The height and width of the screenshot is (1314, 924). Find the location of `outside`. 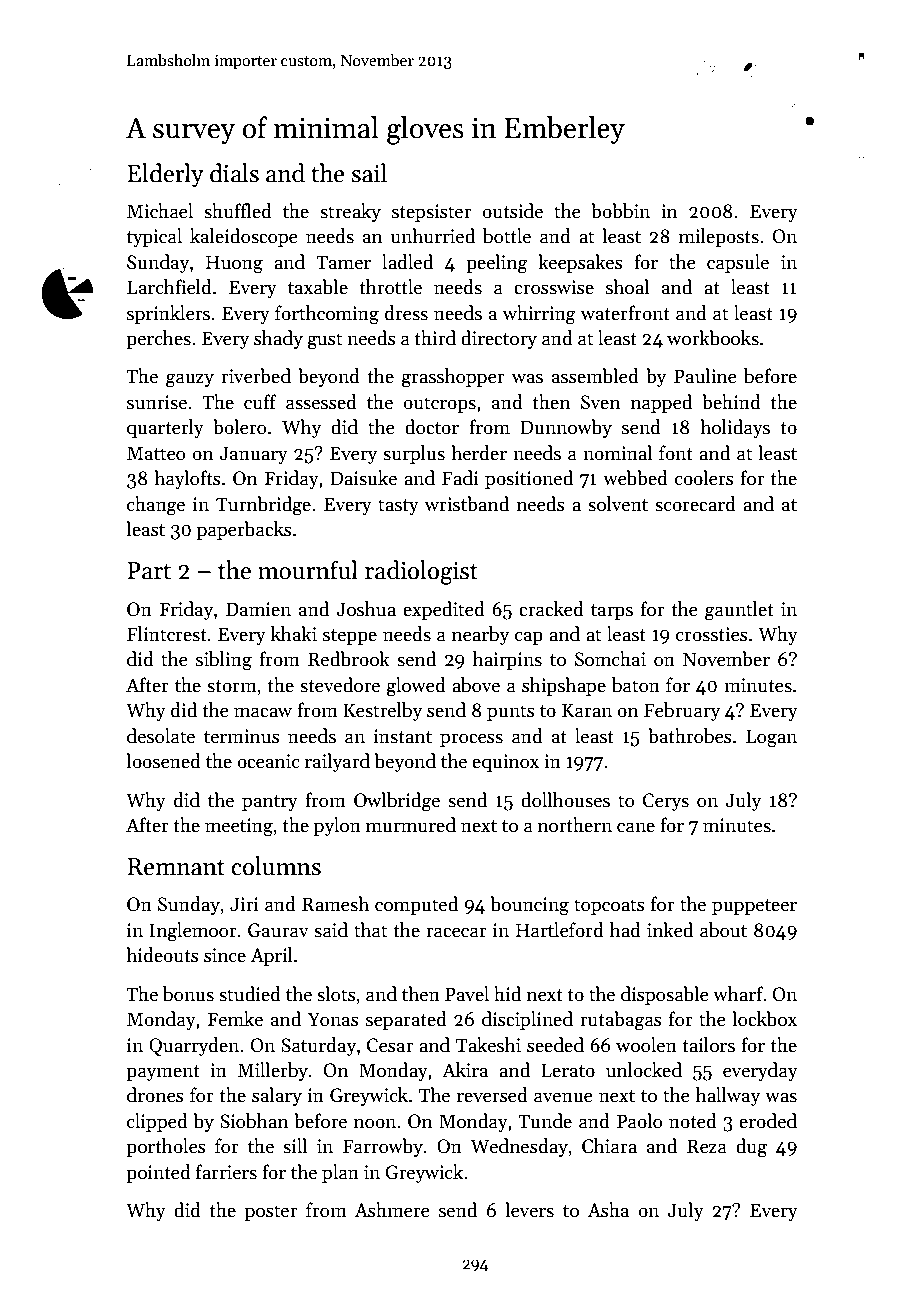

outside is located at coordinates (512, 211).
